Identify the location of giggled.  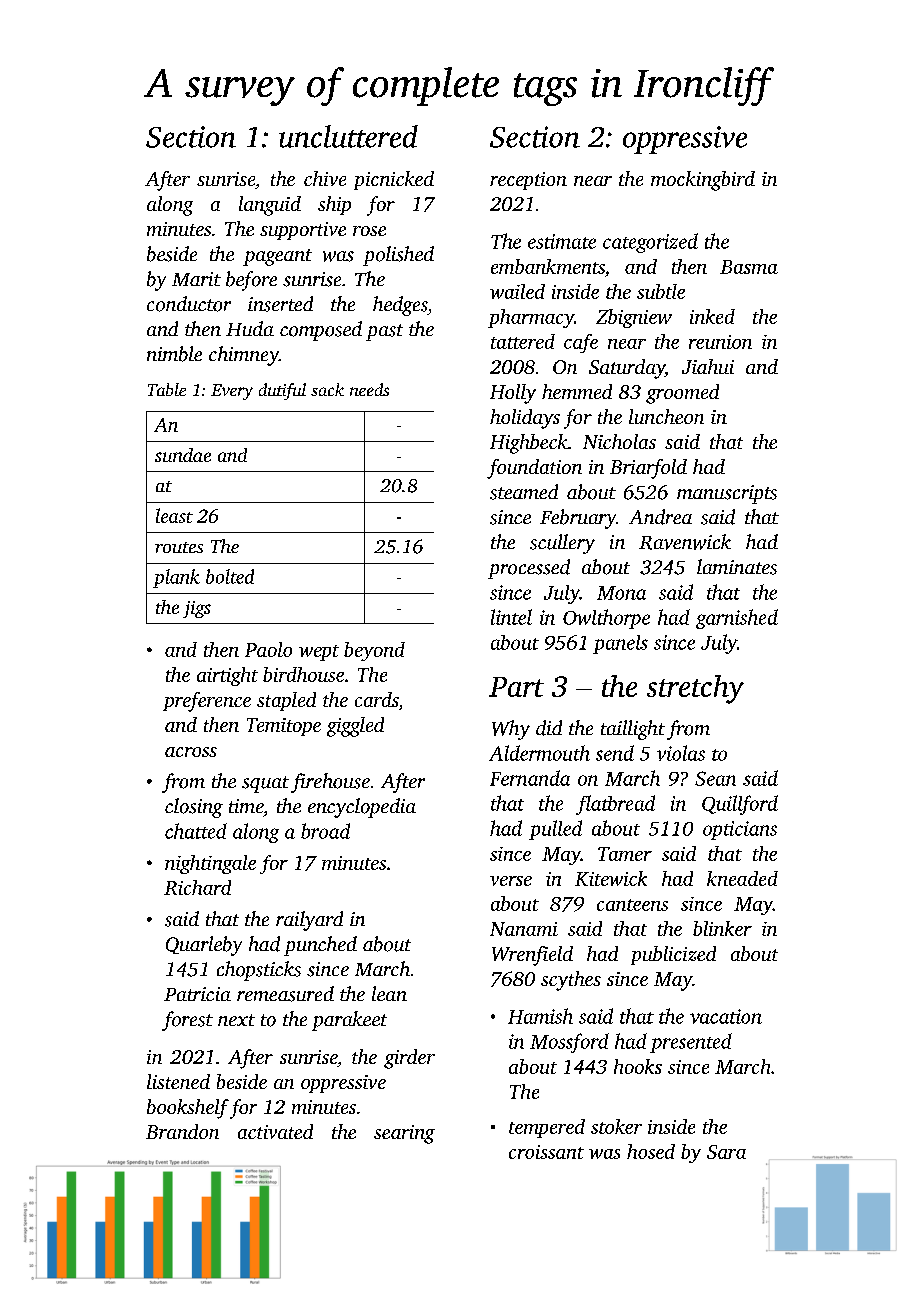
(355, 727).
